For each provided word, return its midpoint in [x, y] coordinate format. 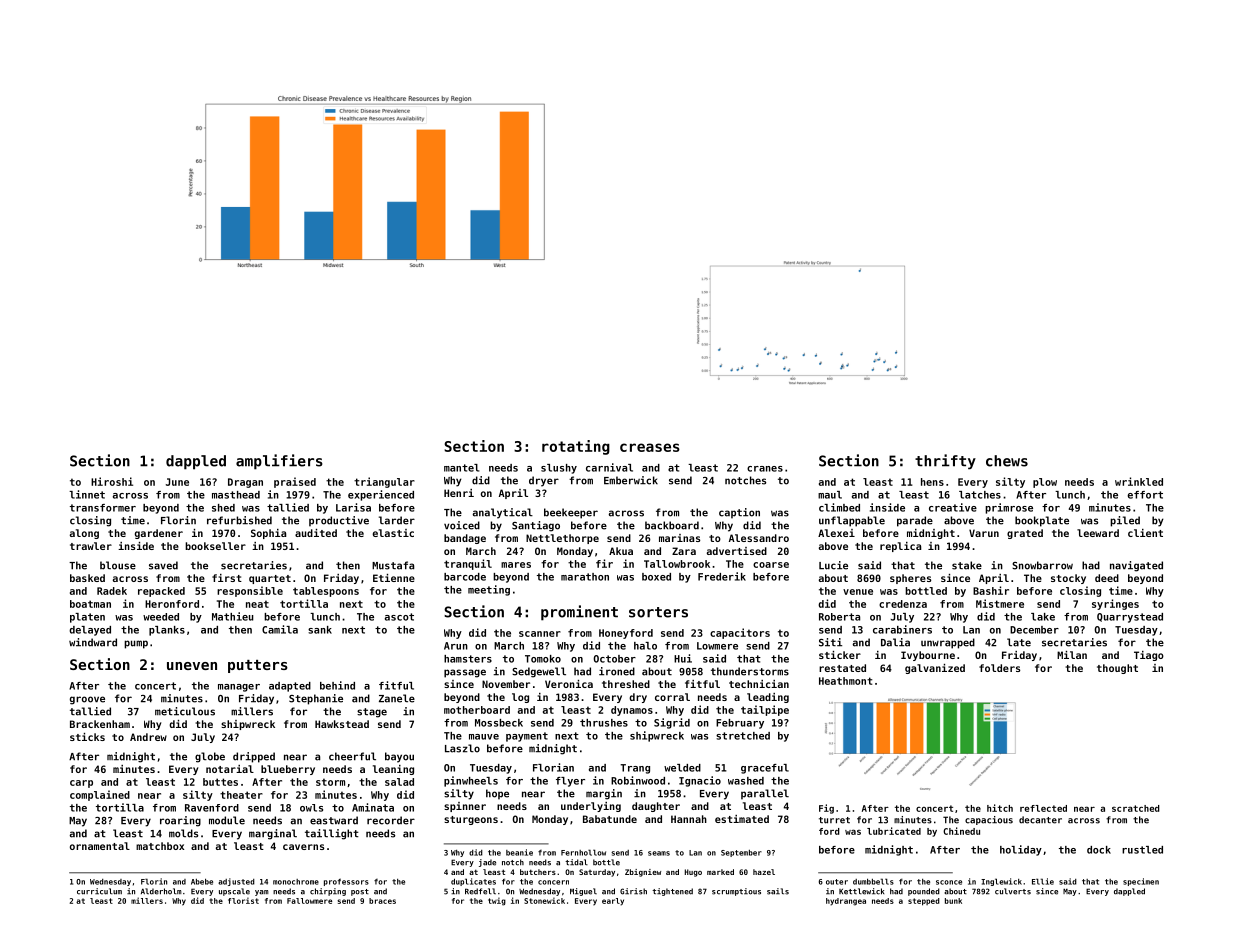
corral [672, 697]
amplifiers [279, 462]
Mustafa [393, 565]
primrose [1009, 508]
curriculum [99, 891]
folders [999, 668]
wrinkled [1139, 481]
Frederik [722, 576]
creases [650, 447]
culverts [1013, 891]
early [613, 902]
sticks [87, 737]
